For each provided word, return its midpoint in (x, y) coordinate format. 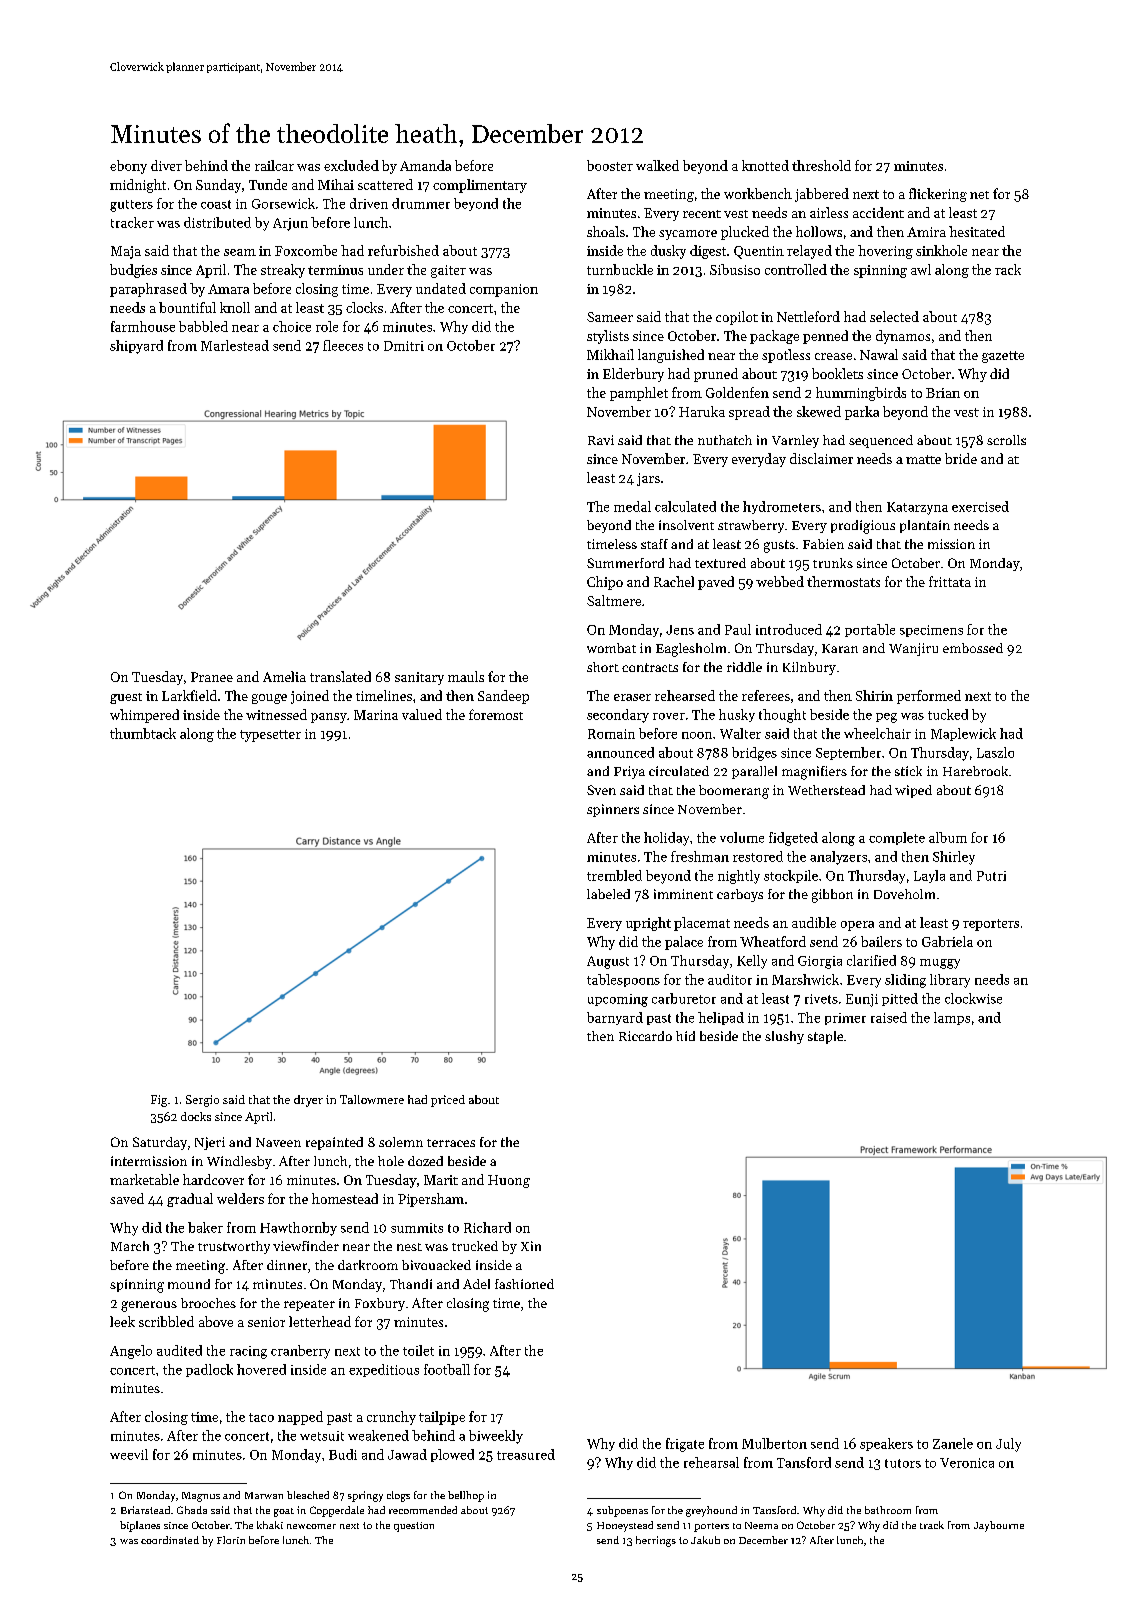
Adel (476, 1284)
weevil (129, 1454)
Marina (376, 715)
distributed (217, 222)
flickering (938, 195)
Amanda (425, 165)
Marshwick (805, 979)
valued (422, 714)
